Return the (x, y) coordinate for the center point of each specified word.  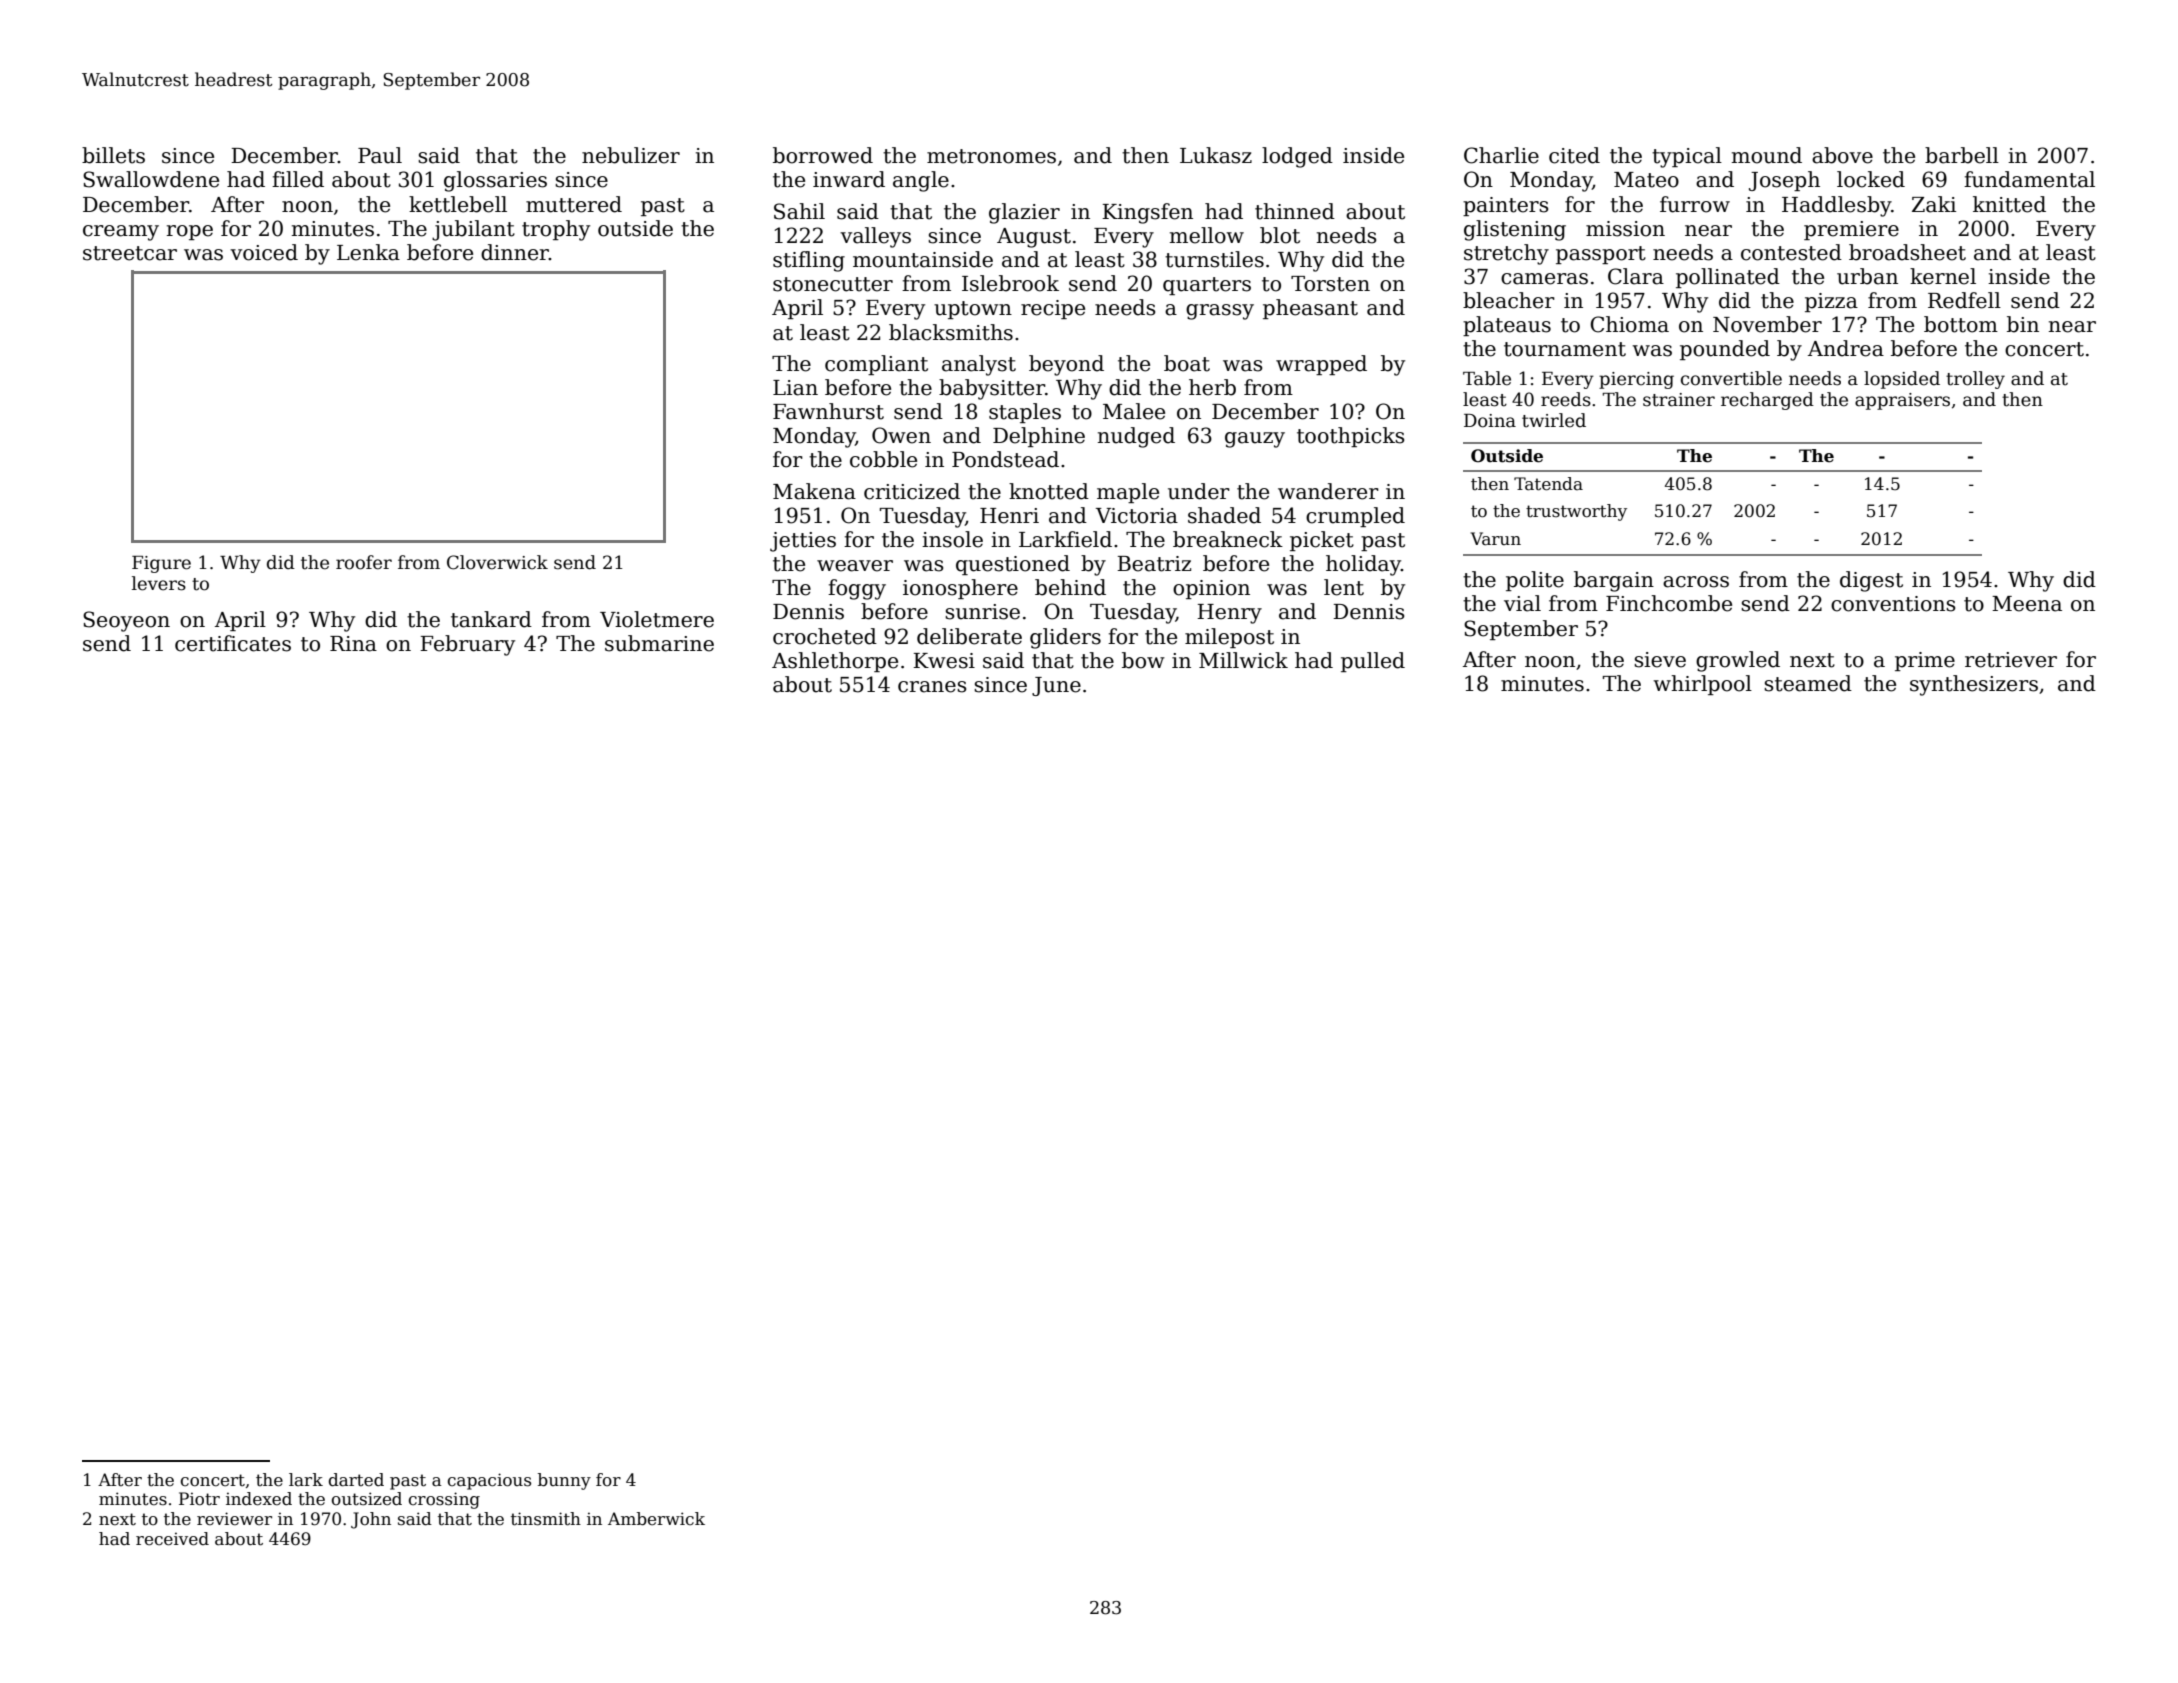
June (1056, 686)
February (467, 645)
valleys (875, 237)
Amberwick (656, 1519)
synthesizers (1974, 685)
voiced (264, 252)
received (172, 1539)
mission (1625, 229)
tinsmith (546, 1519)
